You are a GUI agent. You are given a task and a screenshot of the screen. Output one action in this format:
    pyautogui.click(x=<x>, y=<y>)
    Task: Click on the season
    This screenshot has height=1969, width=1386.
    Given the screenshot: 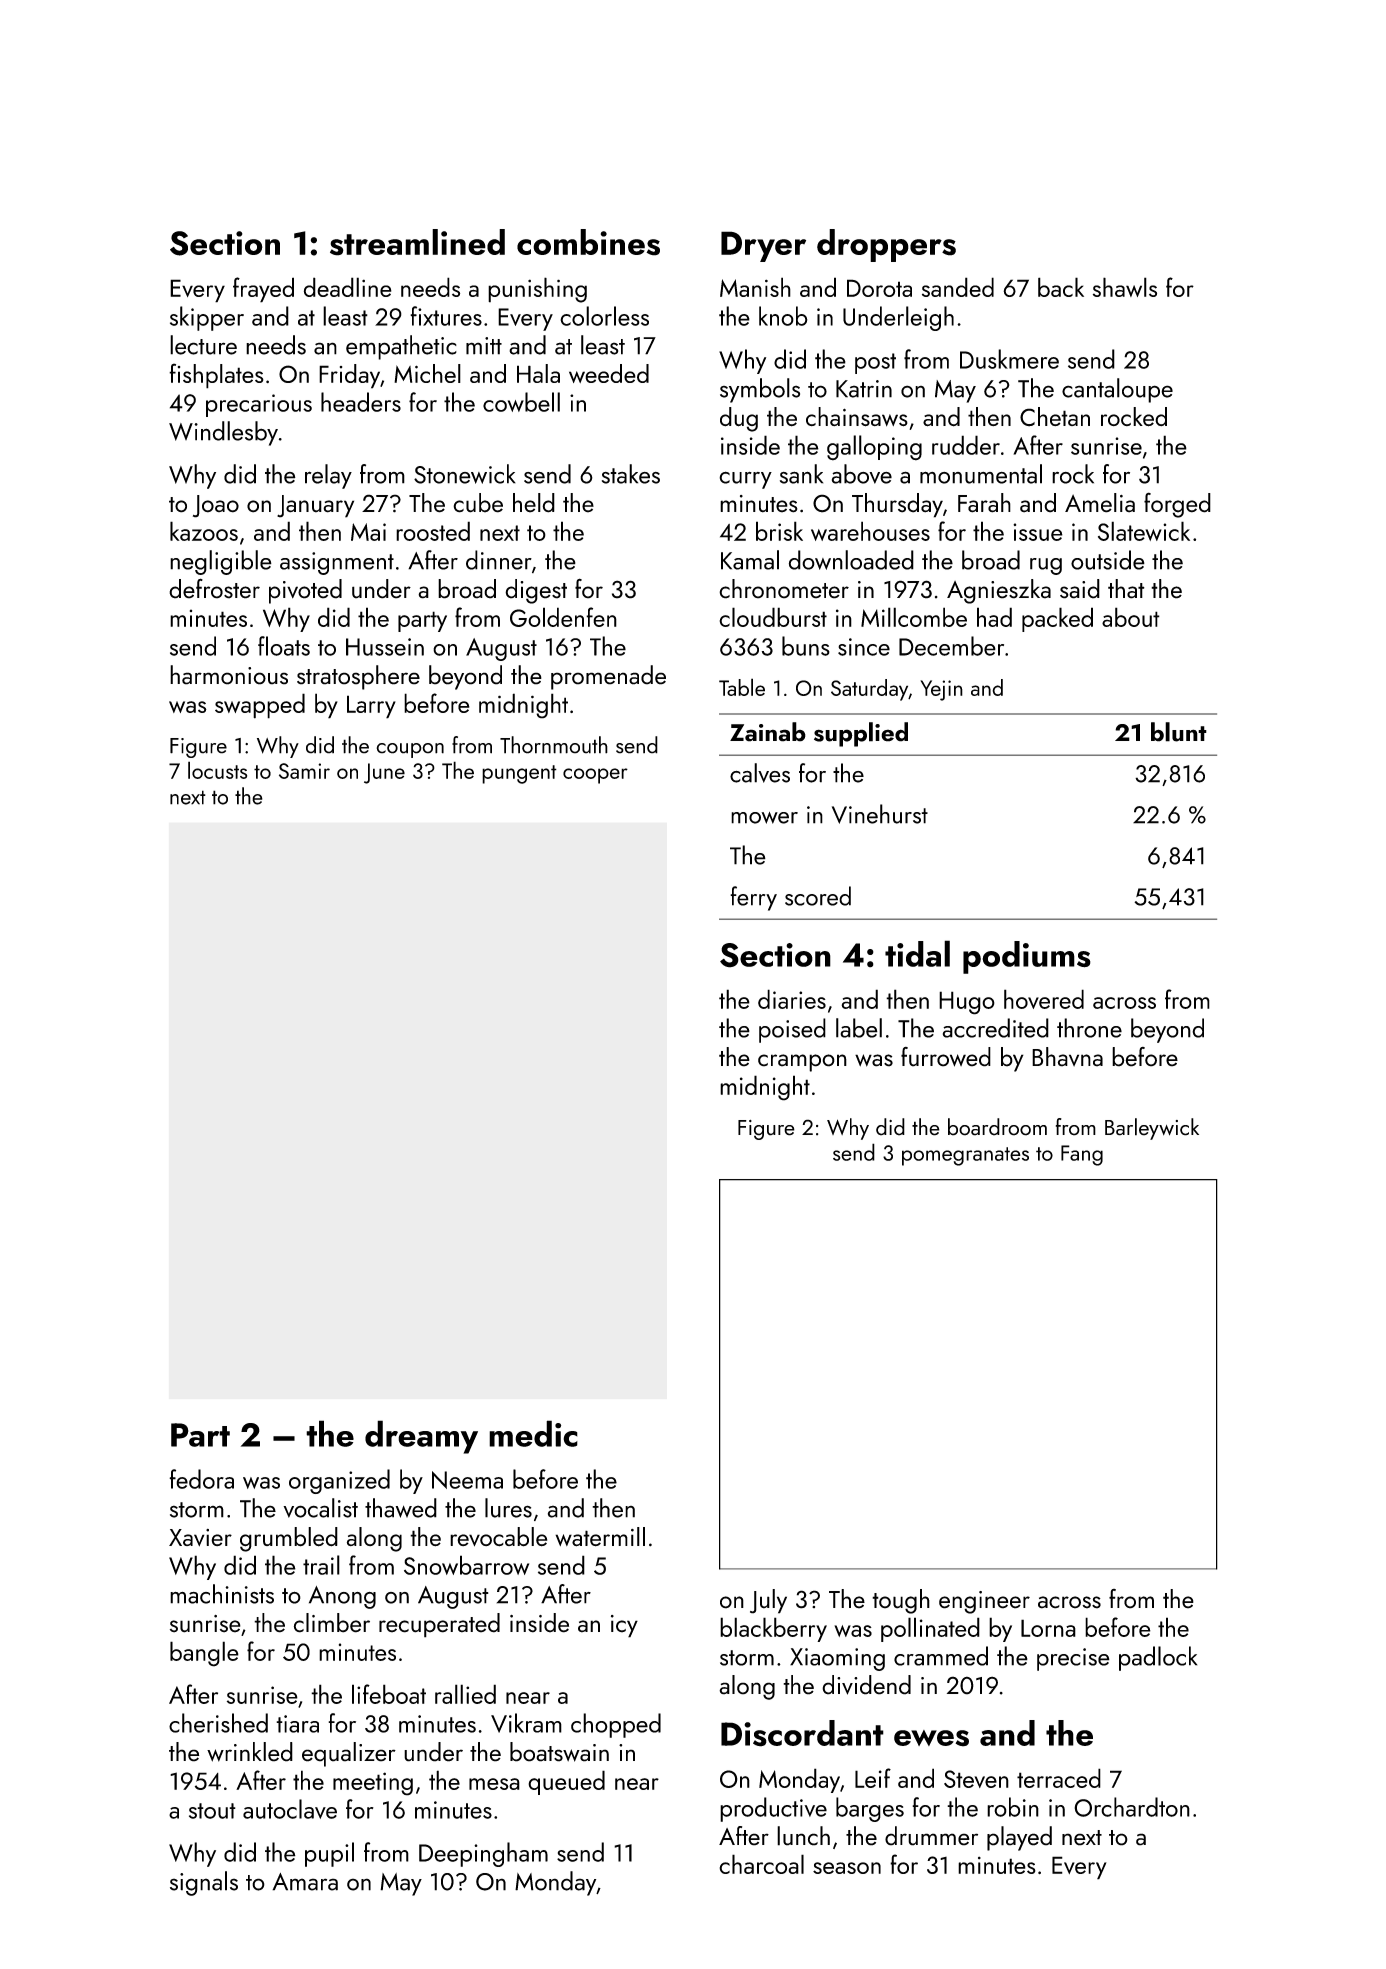 What is the action you would take?
    pyautogui.click(x=847, y=1868)
